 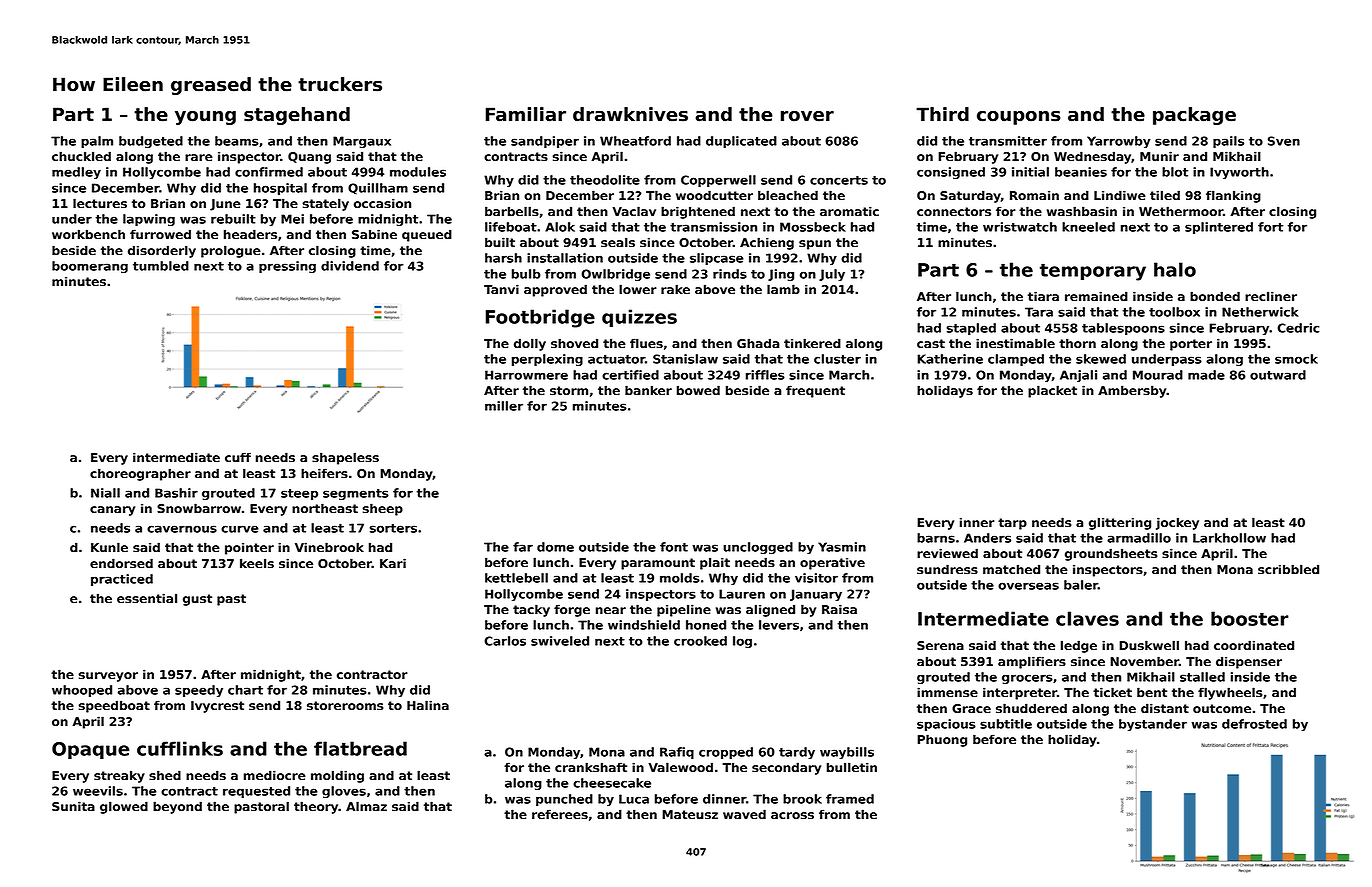 I want to click on package, so click(x=1194, y=116).
